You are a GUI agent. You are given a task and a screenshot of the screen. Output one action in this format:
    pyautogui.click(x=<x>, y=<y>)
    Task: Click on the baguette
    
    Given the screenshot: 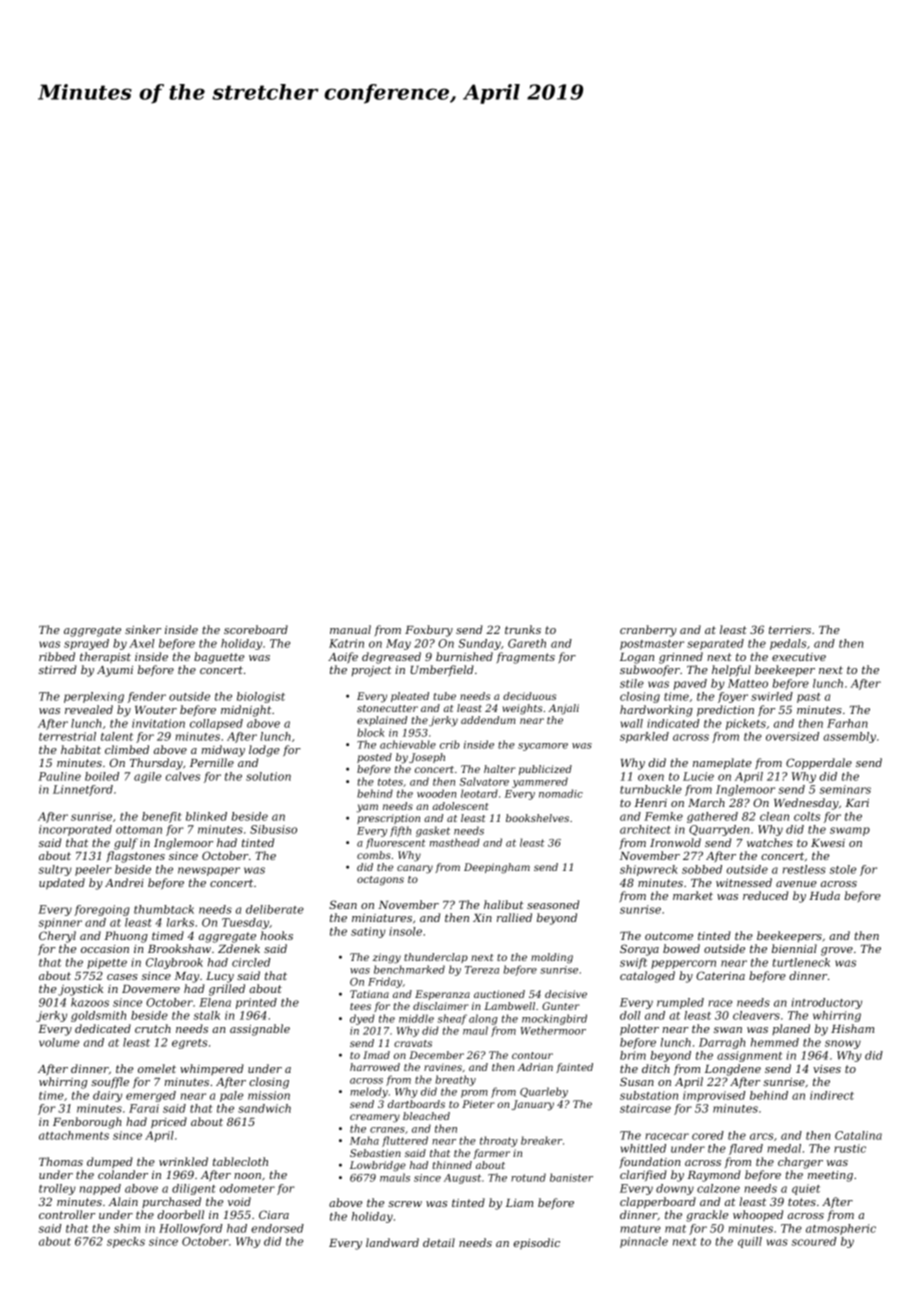 What is the action you would take?
    pyautogui.click(x=219, y=658)
